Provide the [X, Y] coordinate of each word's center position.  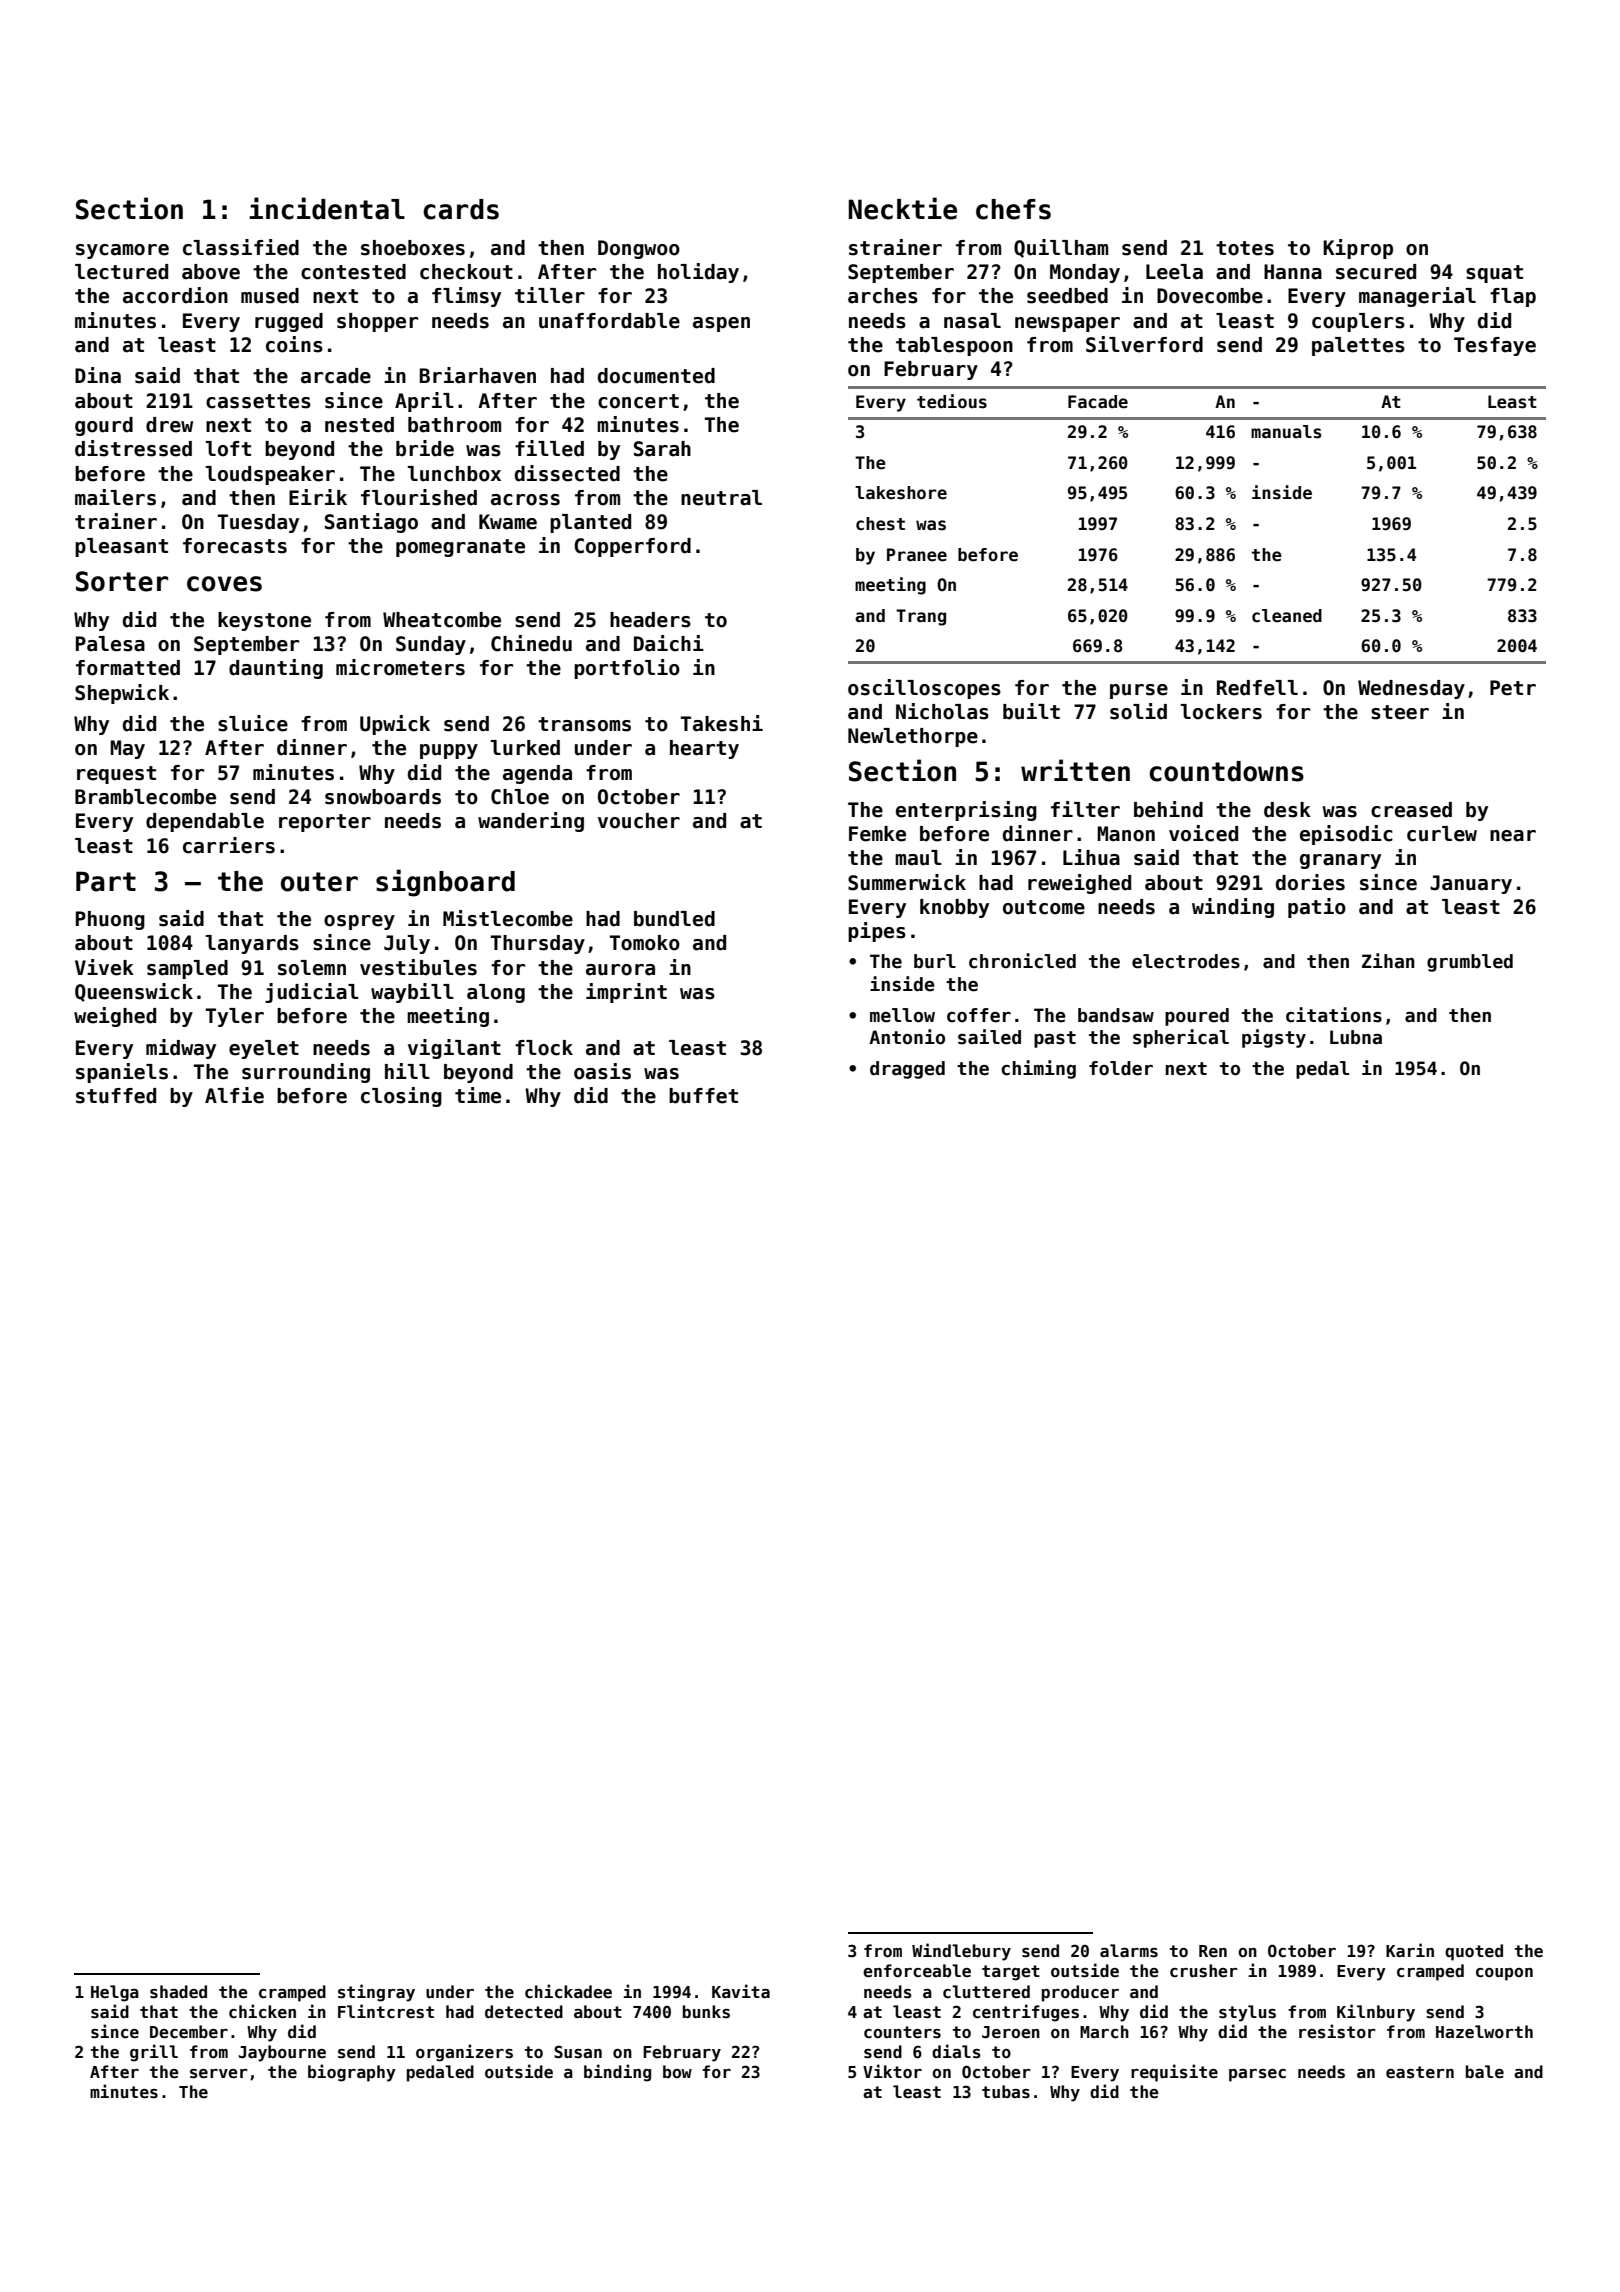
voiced [1203, 833]
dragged [907, 1070]
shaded [178, 1991]
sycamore [122, 251]
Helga [115, 1993]
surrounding [306, 1073]
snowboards [383, 797]
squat [1494, 274]
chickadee [568, 1991]
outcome [1044, 907]
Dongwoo [639, 249]
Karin [1410, 1950]
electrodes [1186, 961]
